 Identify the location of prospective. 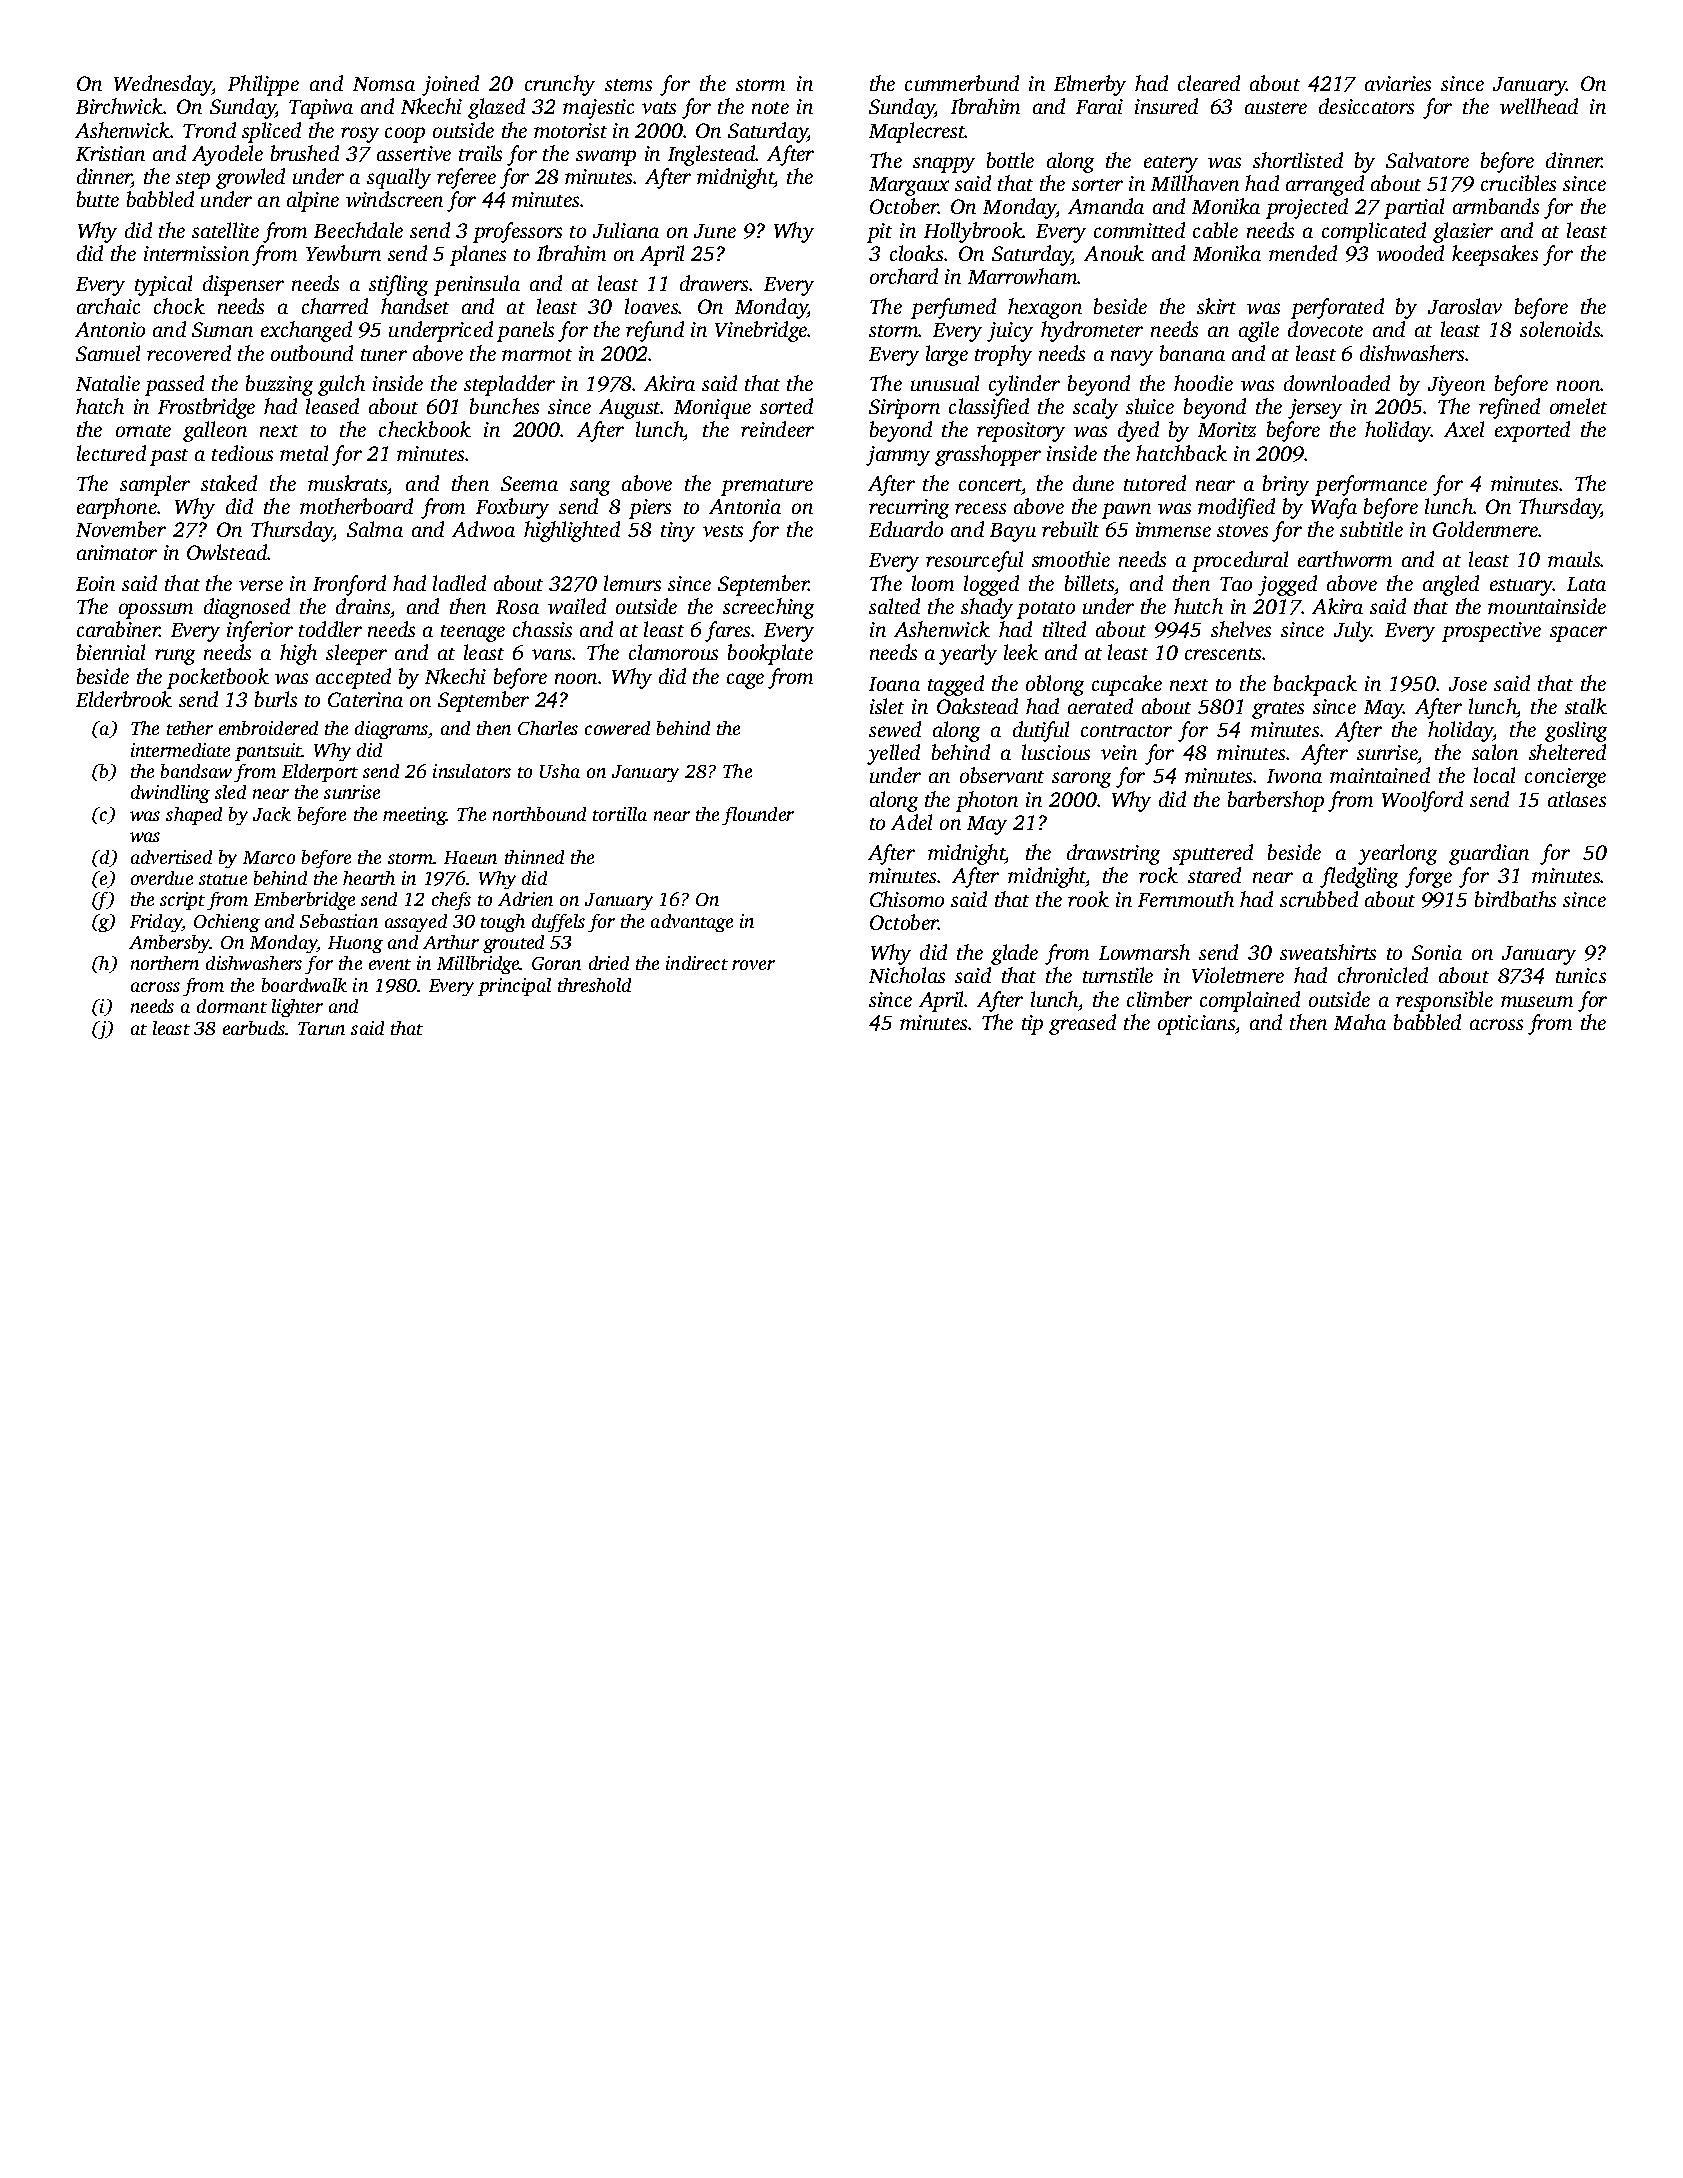
(1491, 632).
